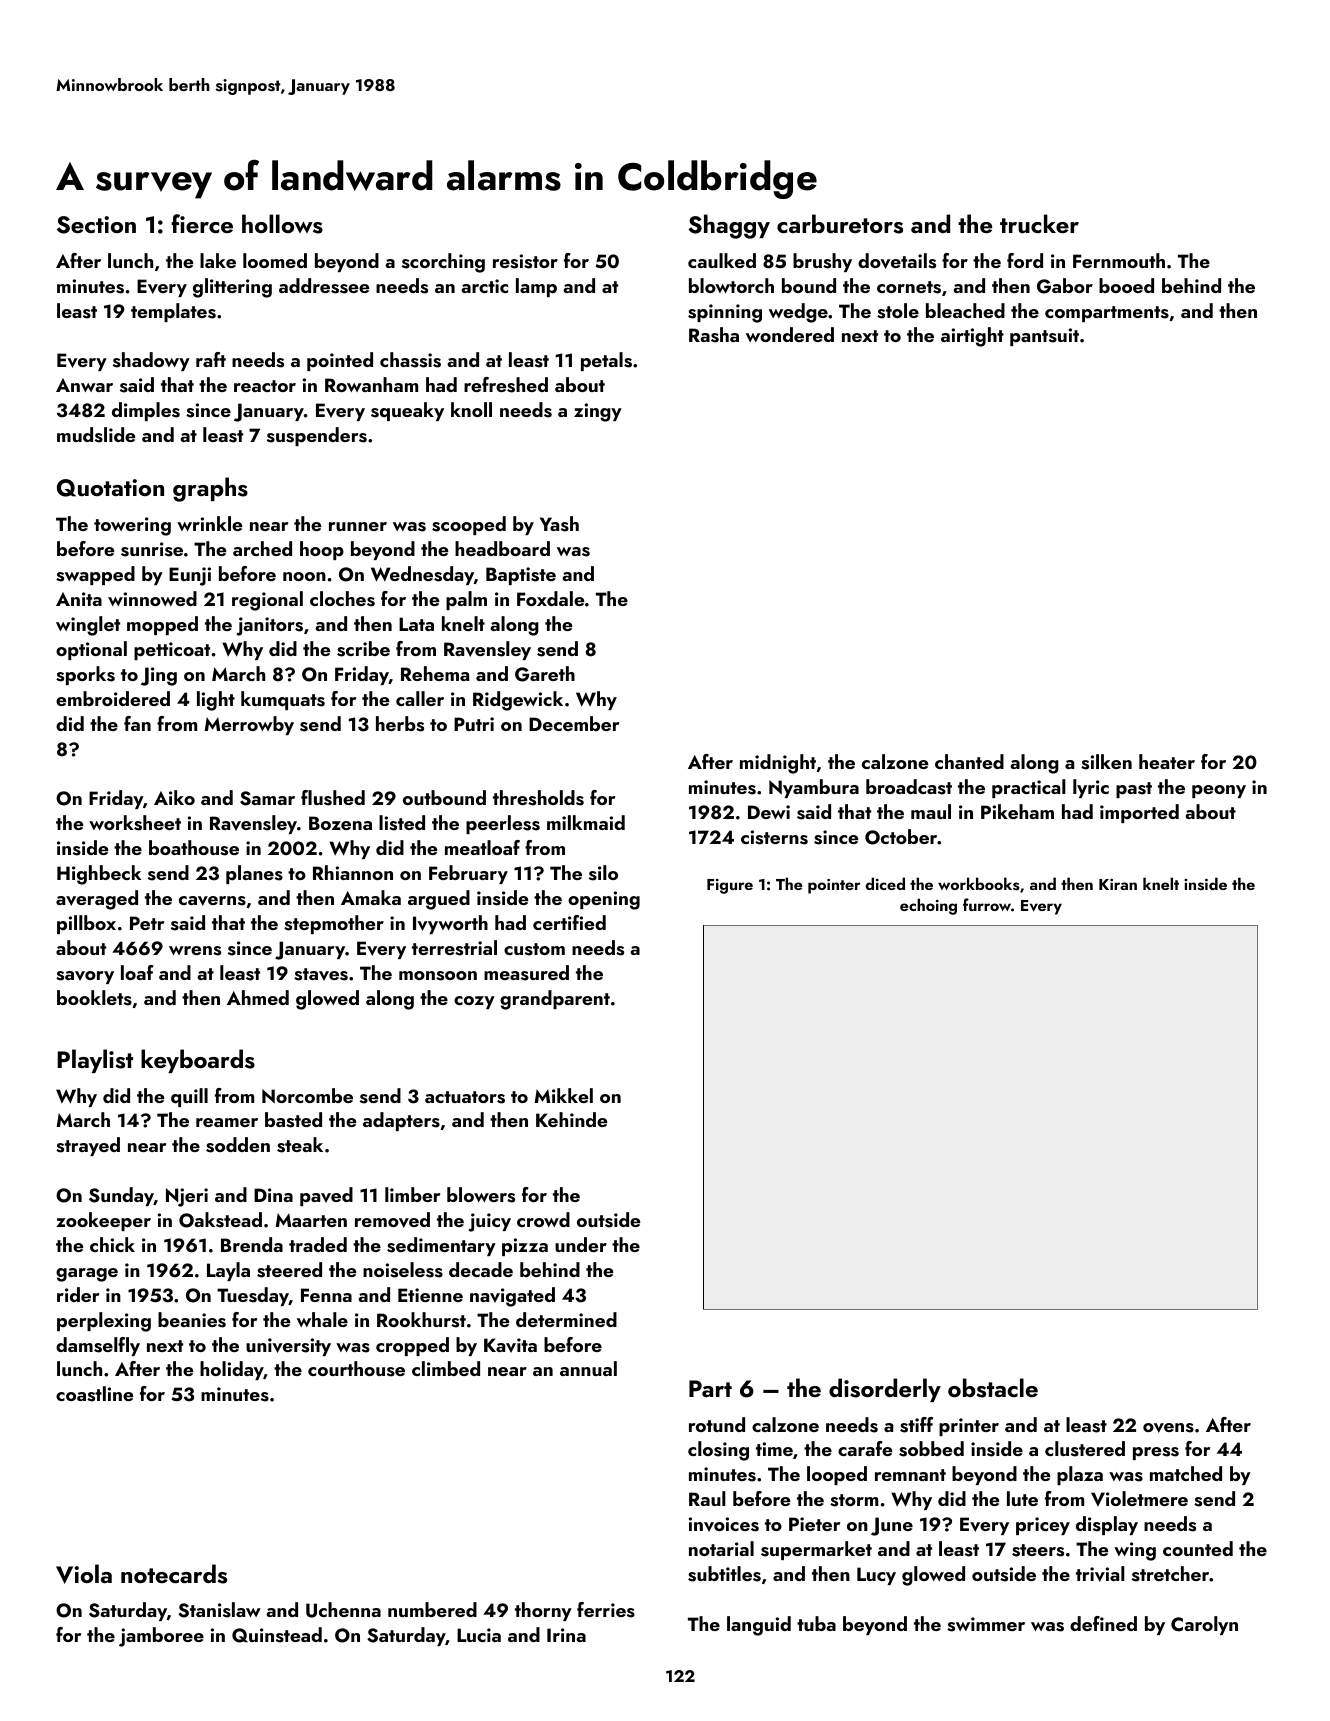 The width and height of the image is (1330, 1721). What do you see at coordinates (563, 1095) in the image?
I see `Mikkel` at bounding box center [563, 1095].
